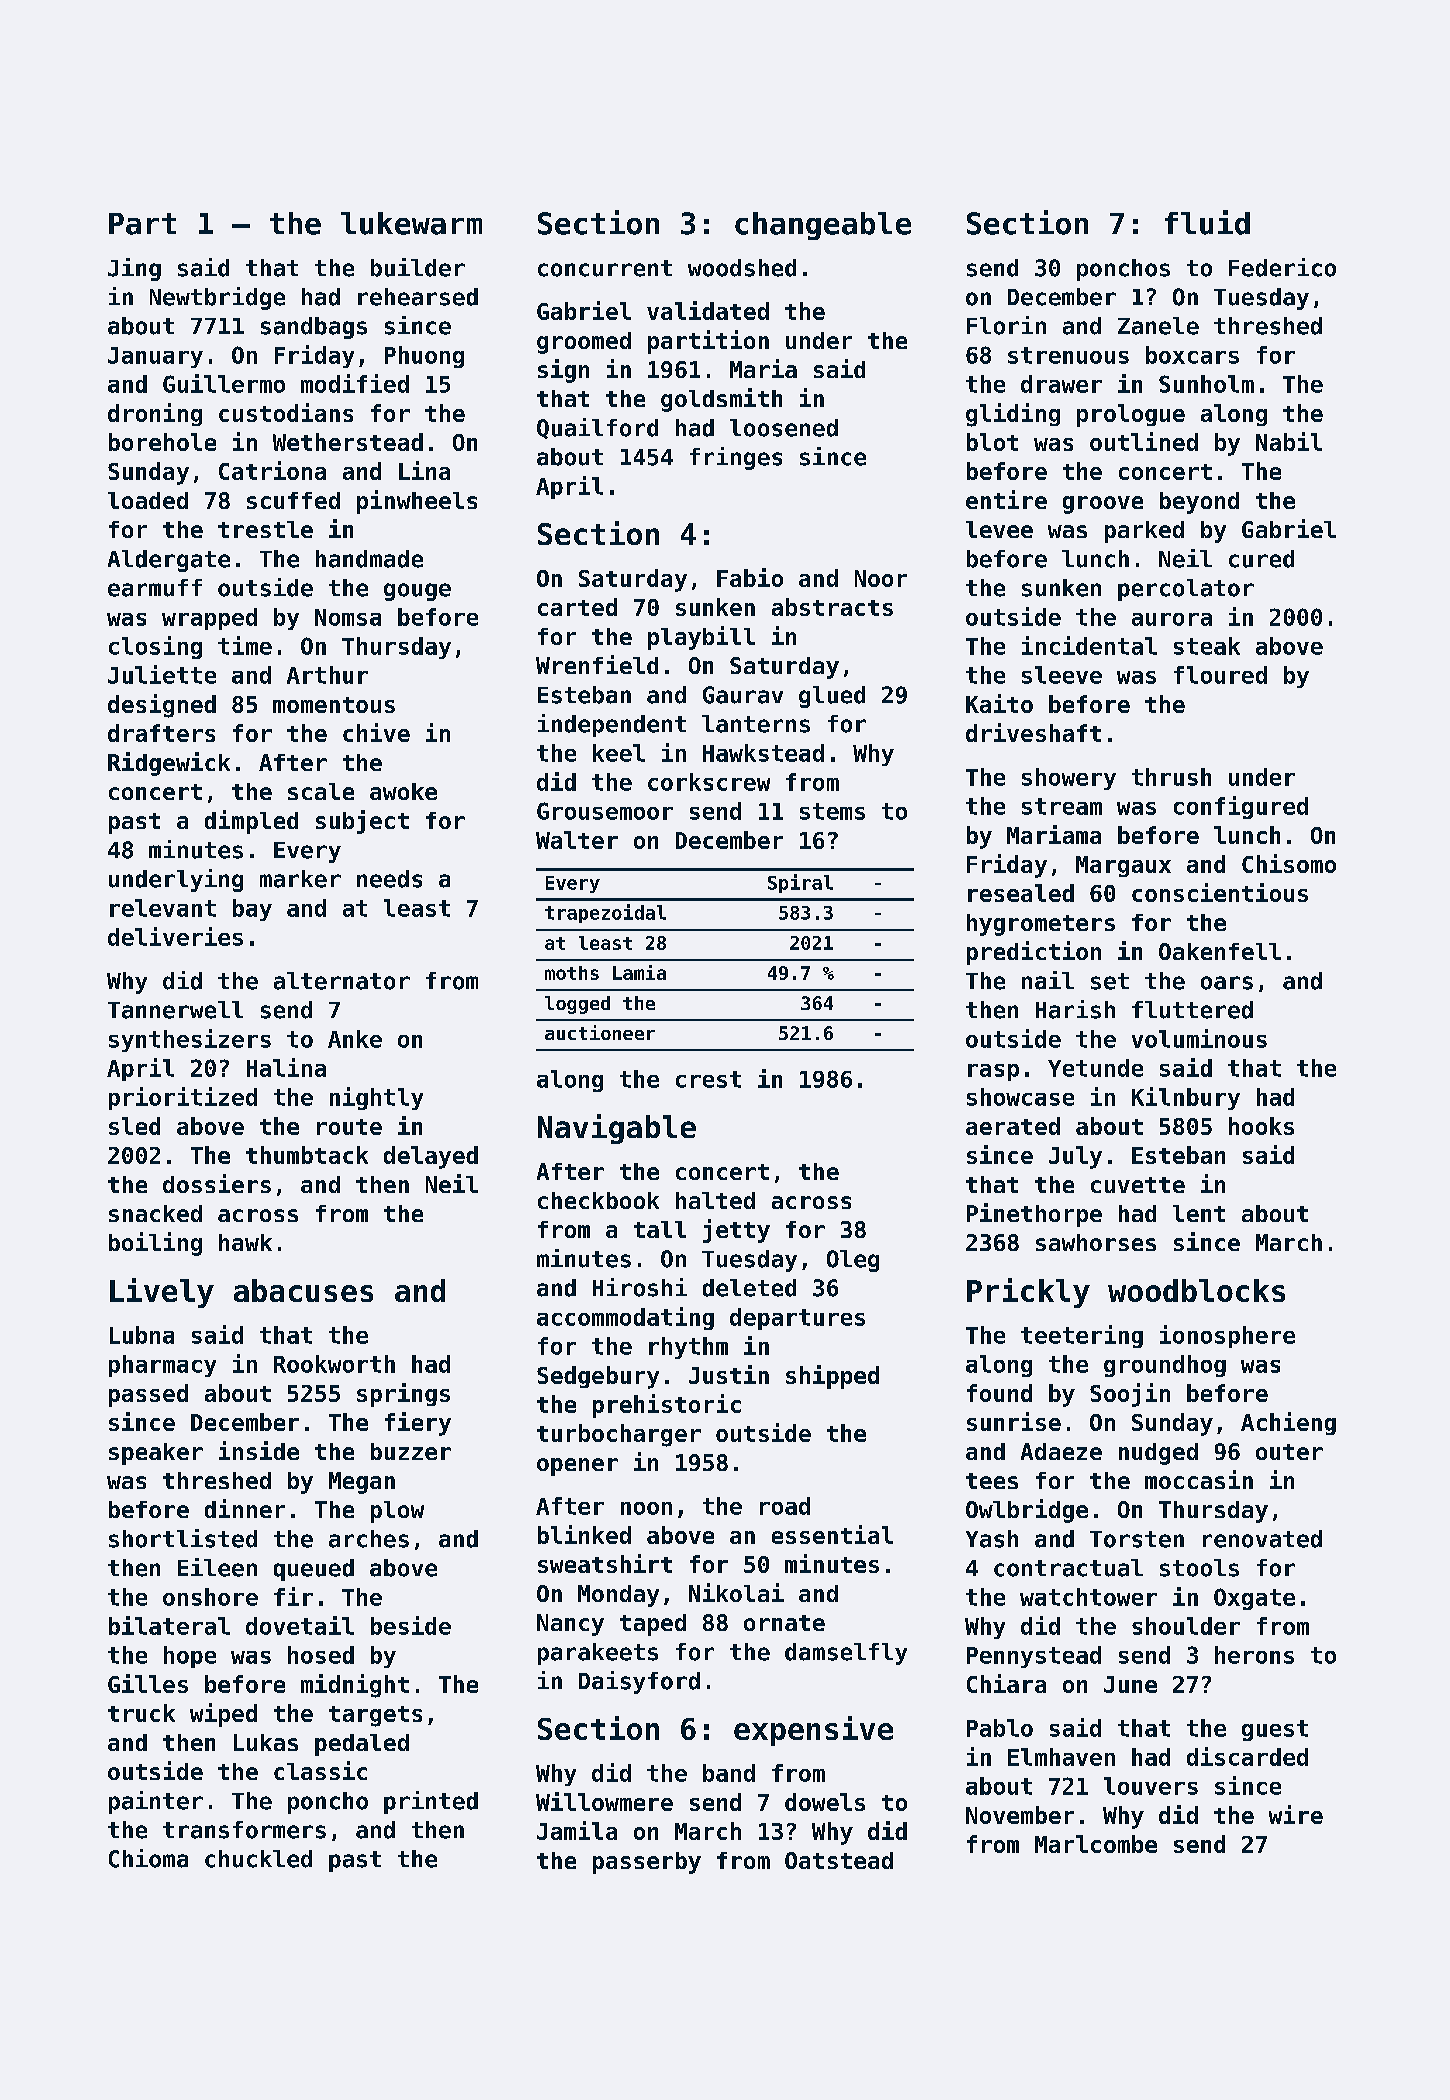 The image size is (1450, 2100). Describe the element at coordinates (134, 269) in the screenshot. I see `Jing` at that location.
